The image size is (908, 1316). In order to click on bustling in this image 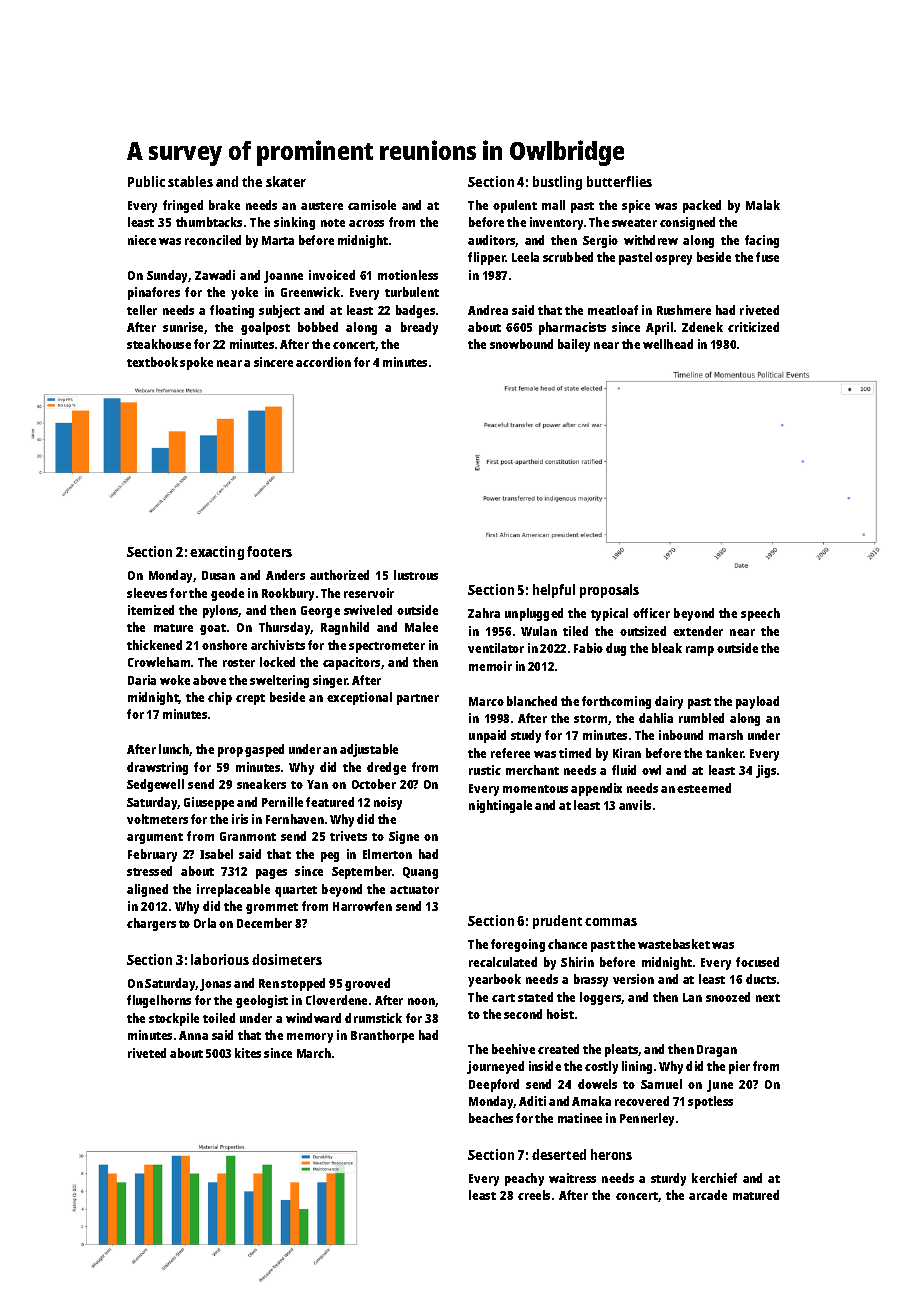, I will do `click(557, 183)`.
